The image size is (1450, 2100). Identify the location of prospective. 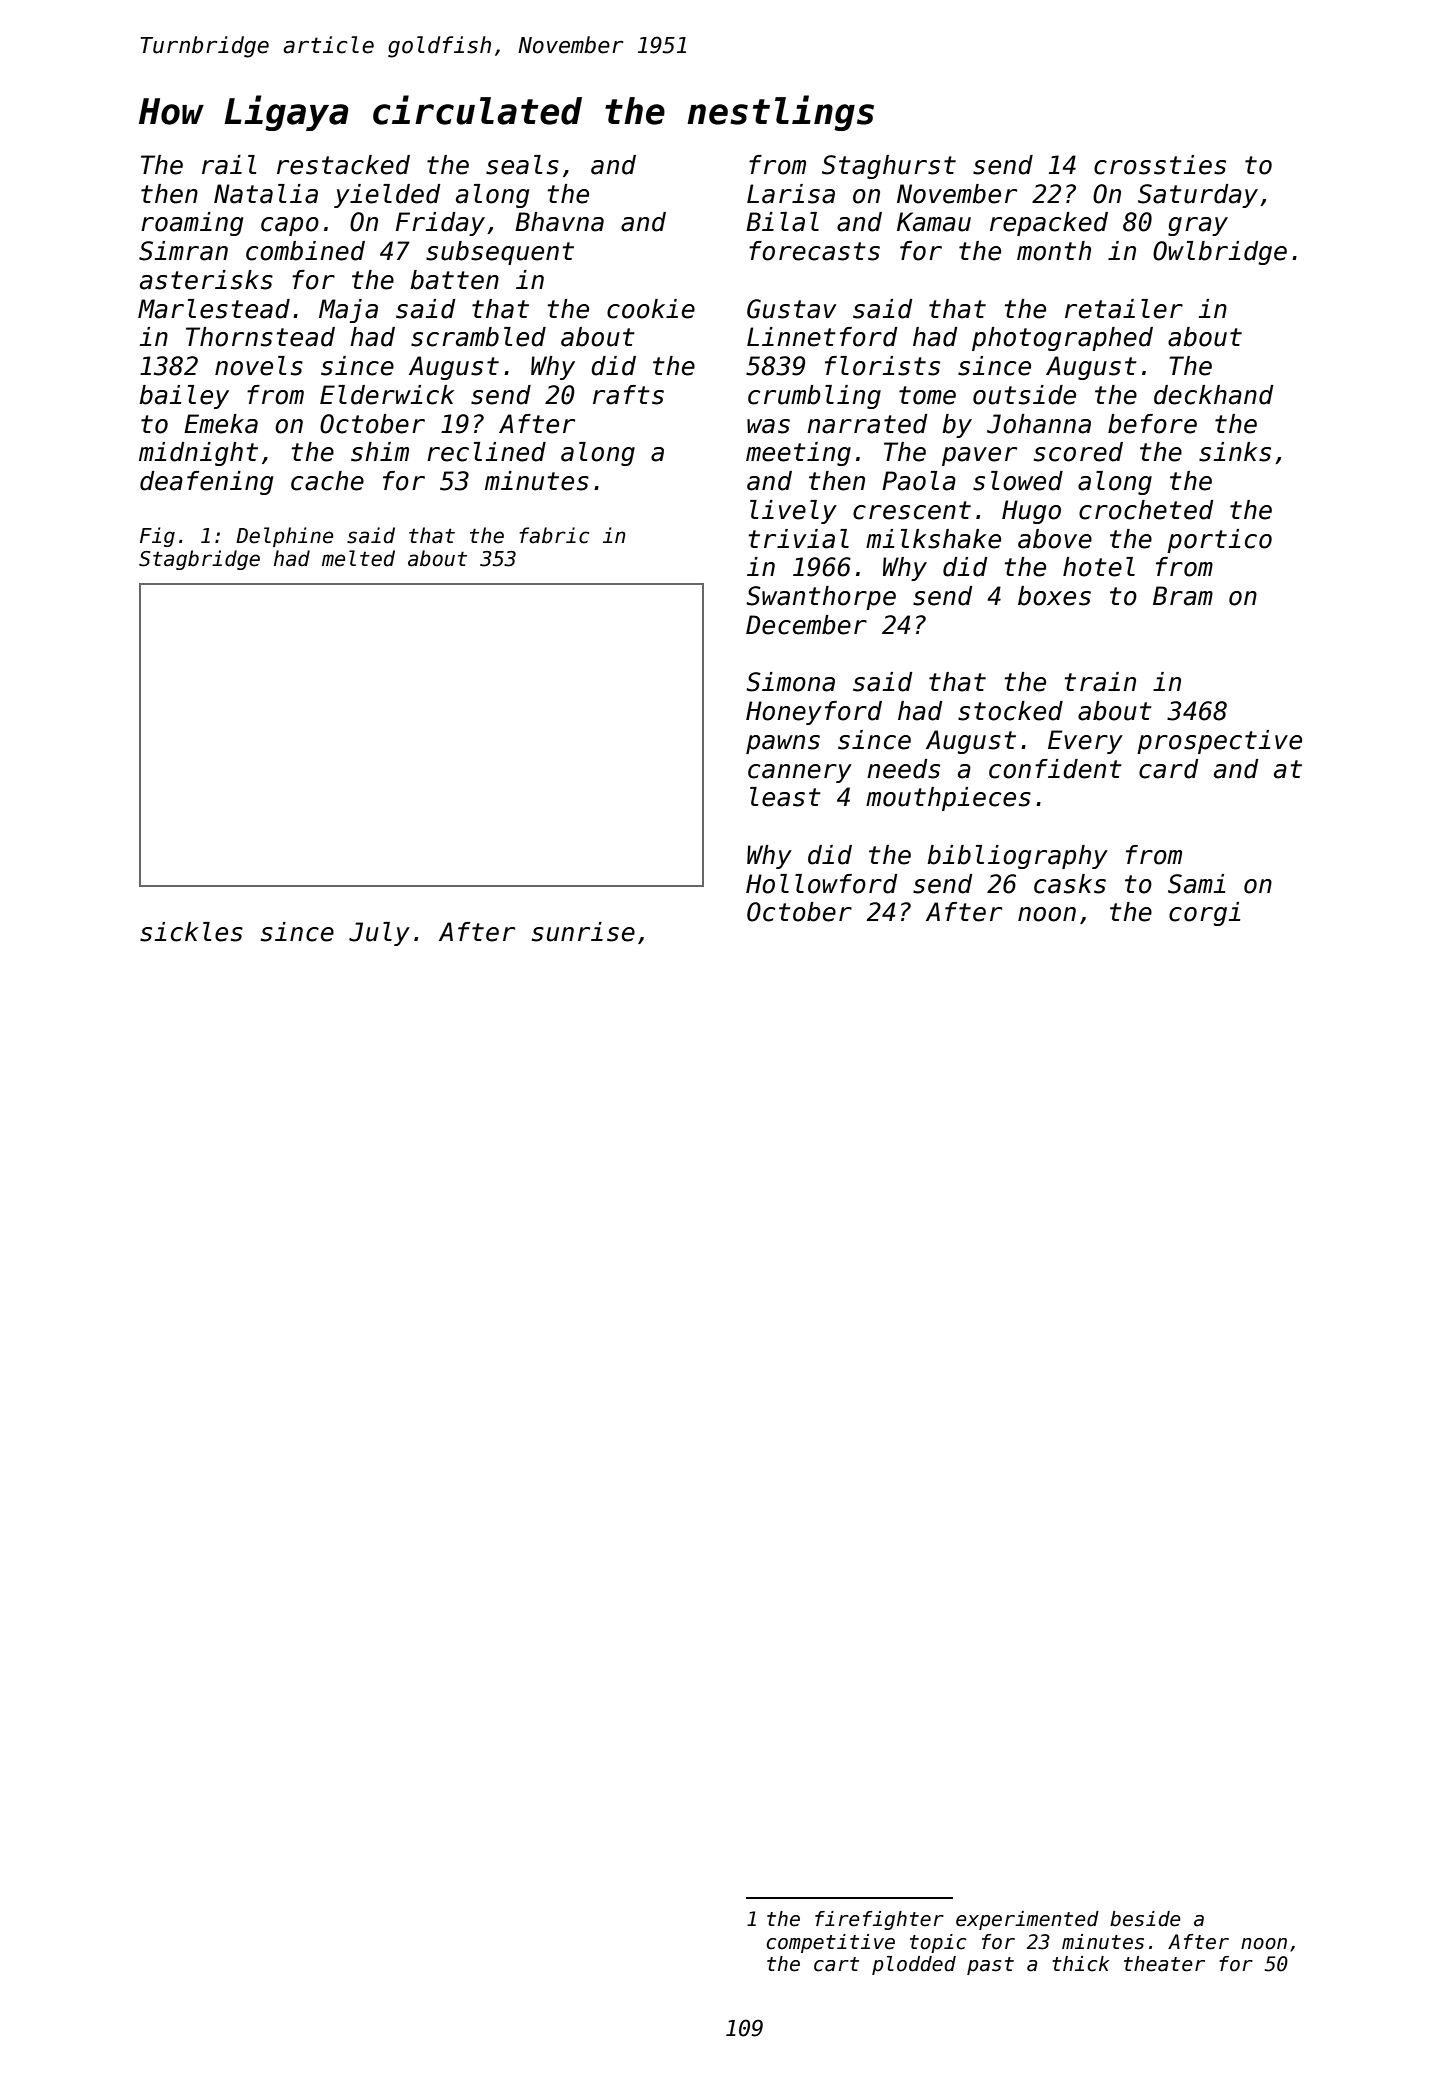
(1219, 742).
